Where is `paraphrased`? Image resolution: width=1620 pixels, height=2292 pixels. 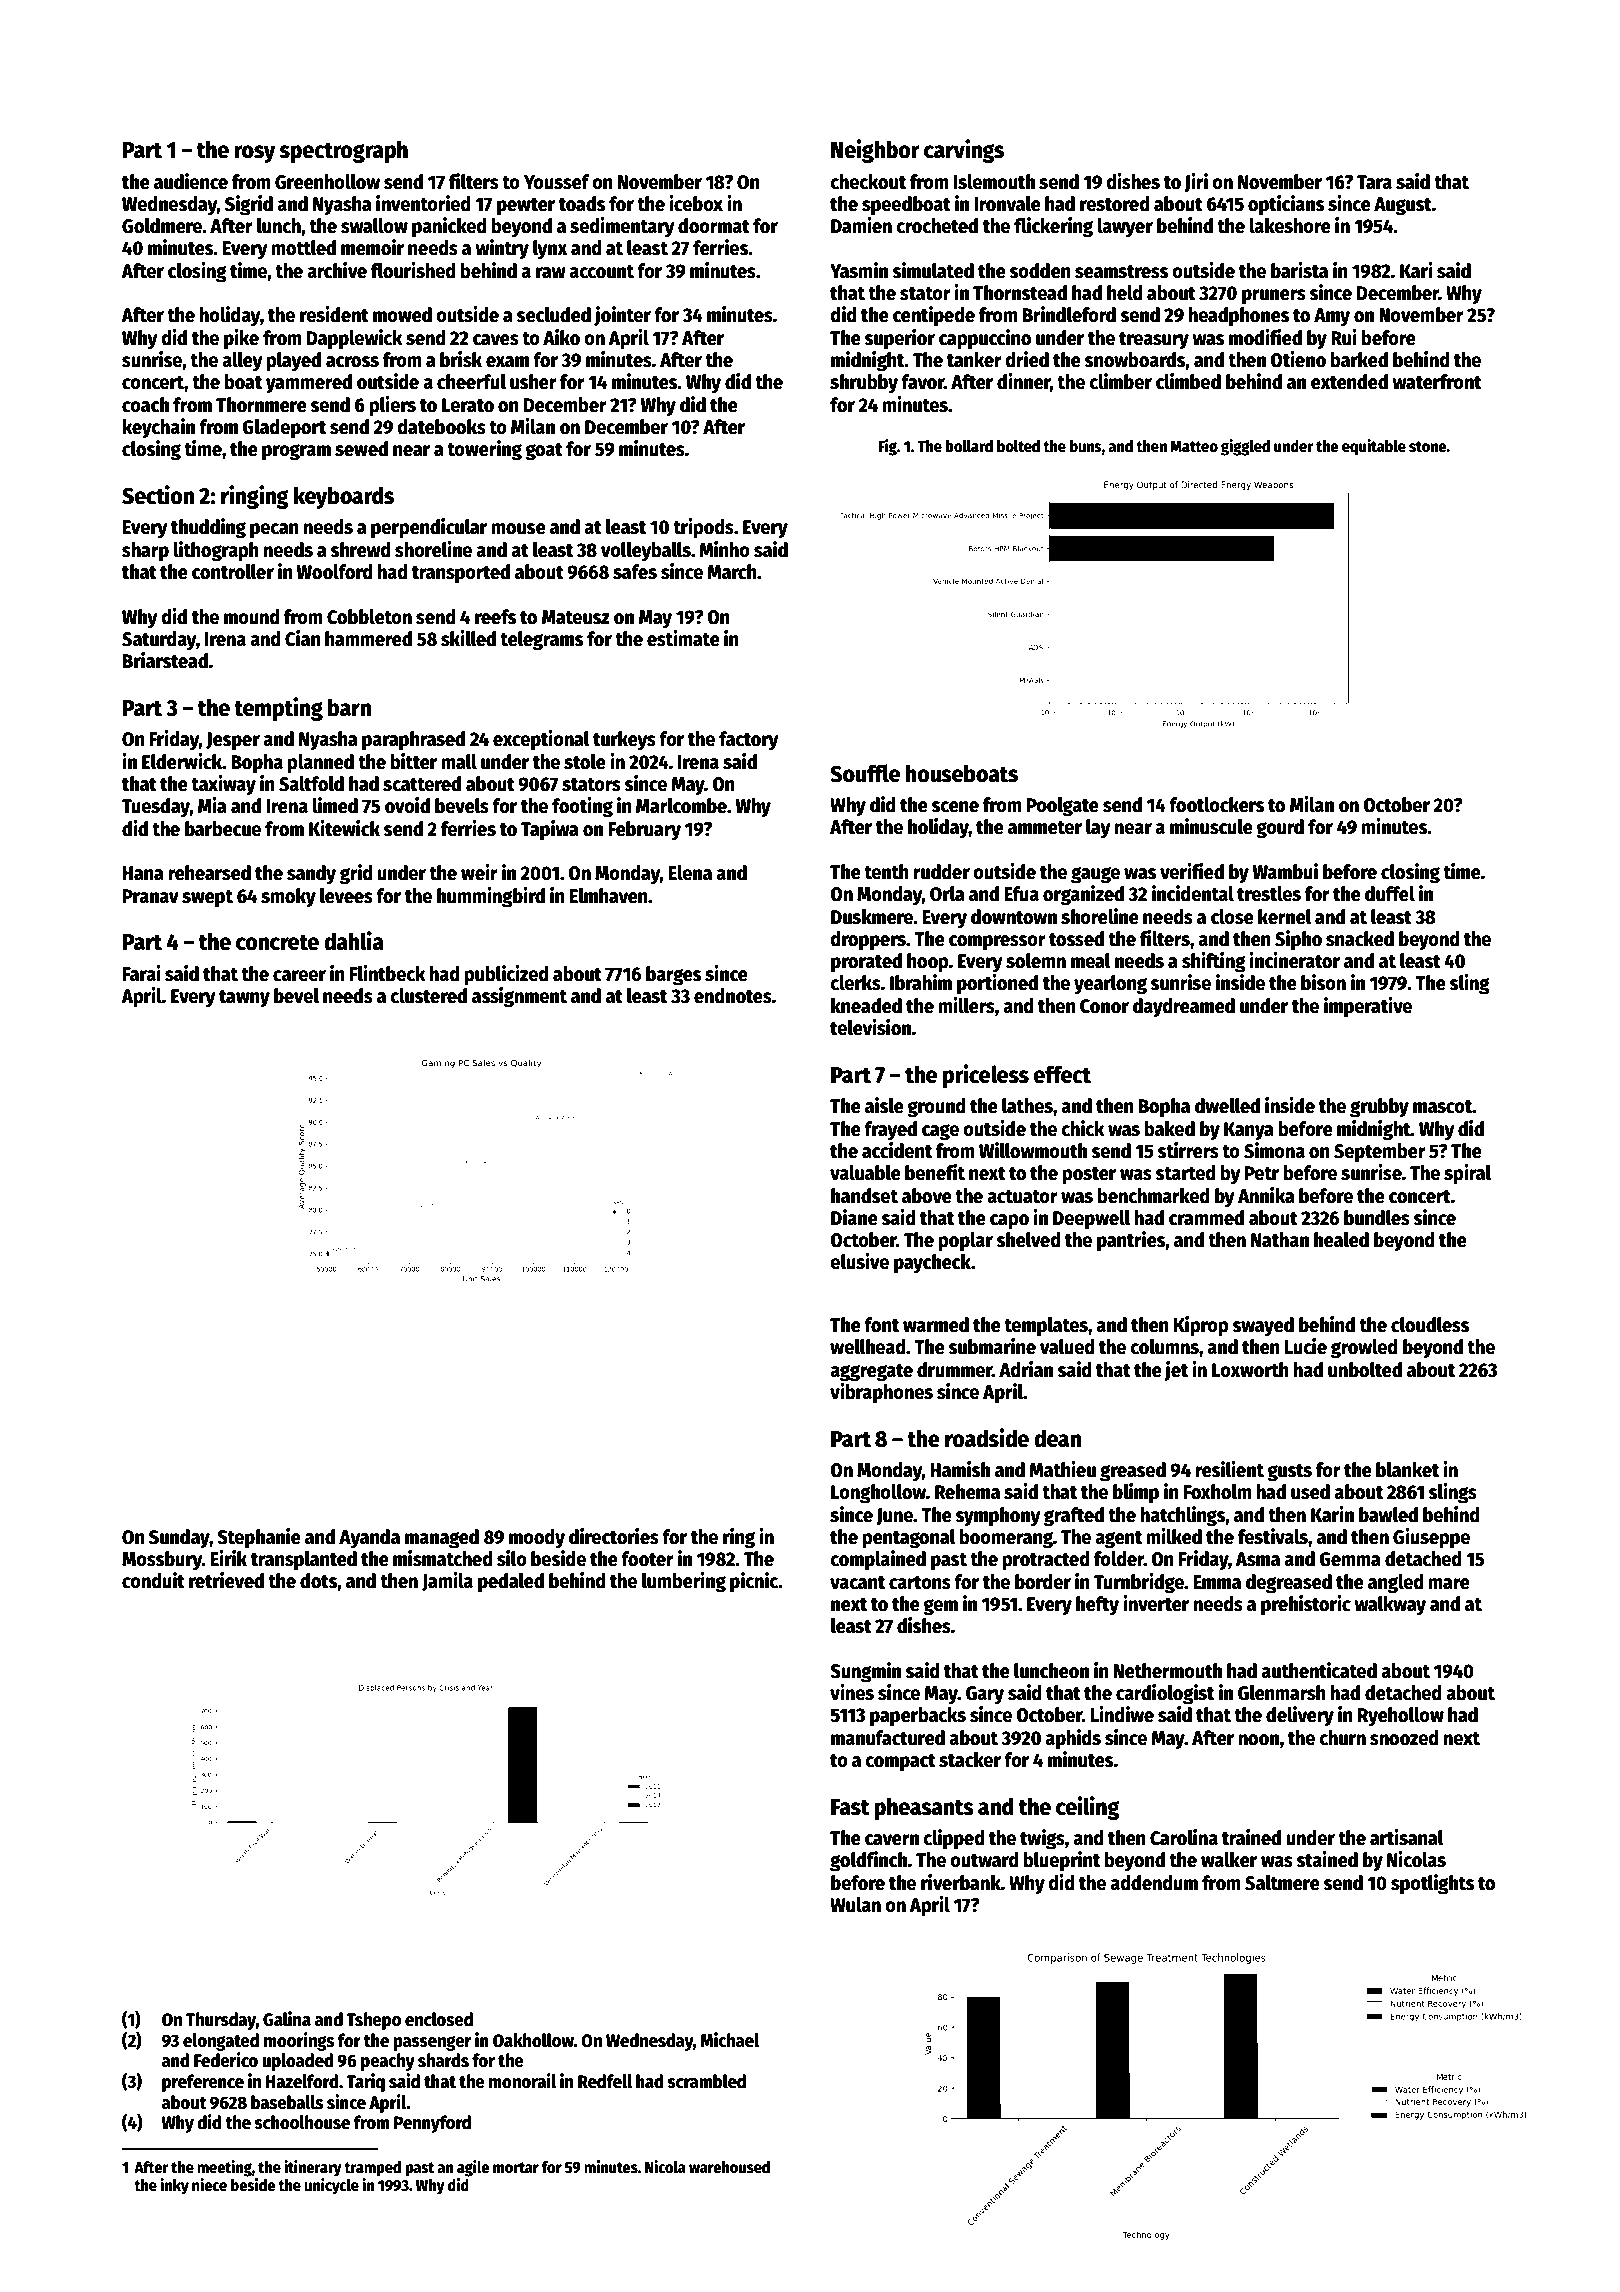 paraphrased is located at coordinates (413, 741).
